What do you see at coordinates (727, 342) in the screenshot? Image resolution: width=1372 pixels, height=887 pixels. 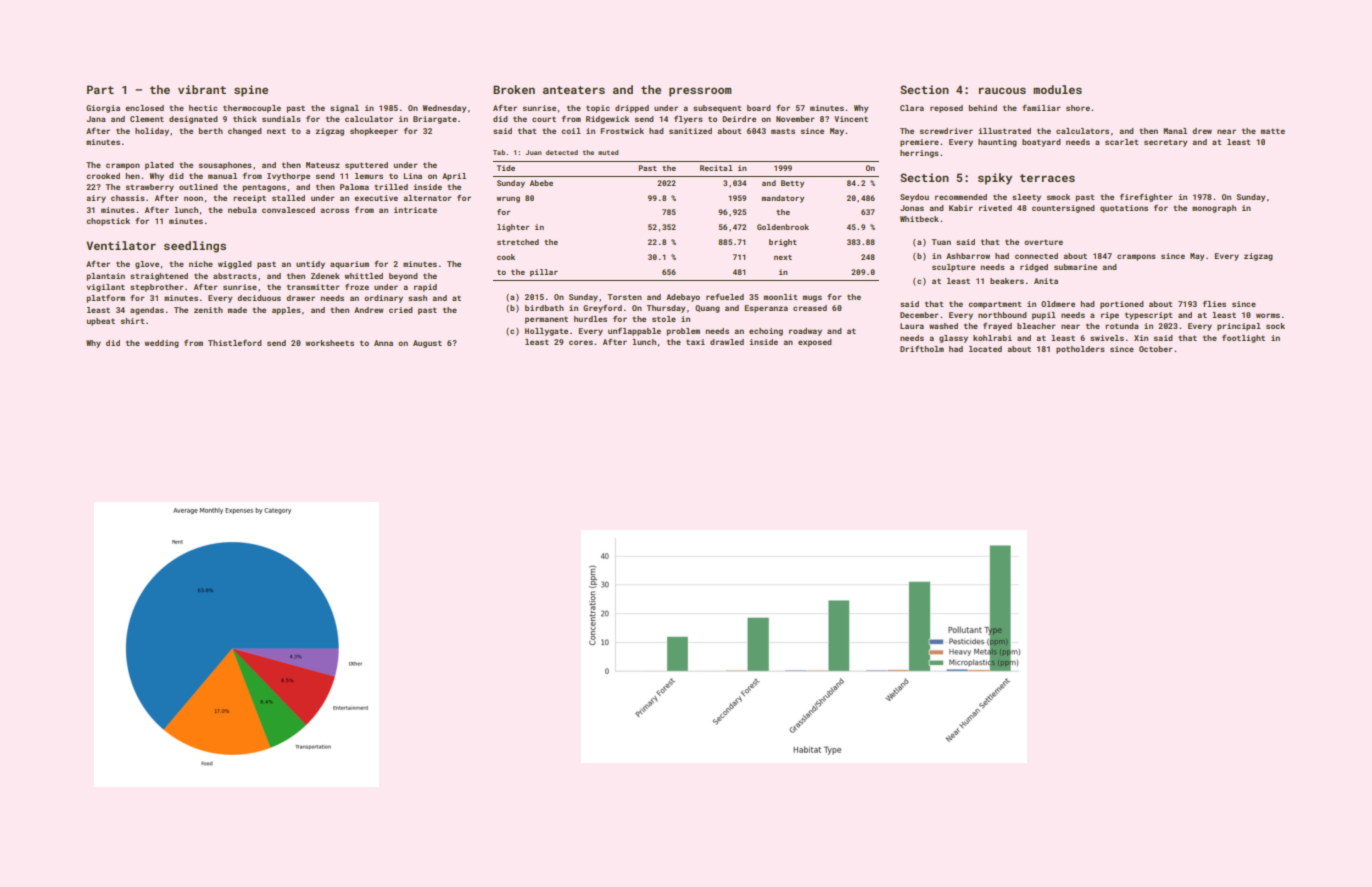 I see `drawled` at bounding box center [727, 342].
